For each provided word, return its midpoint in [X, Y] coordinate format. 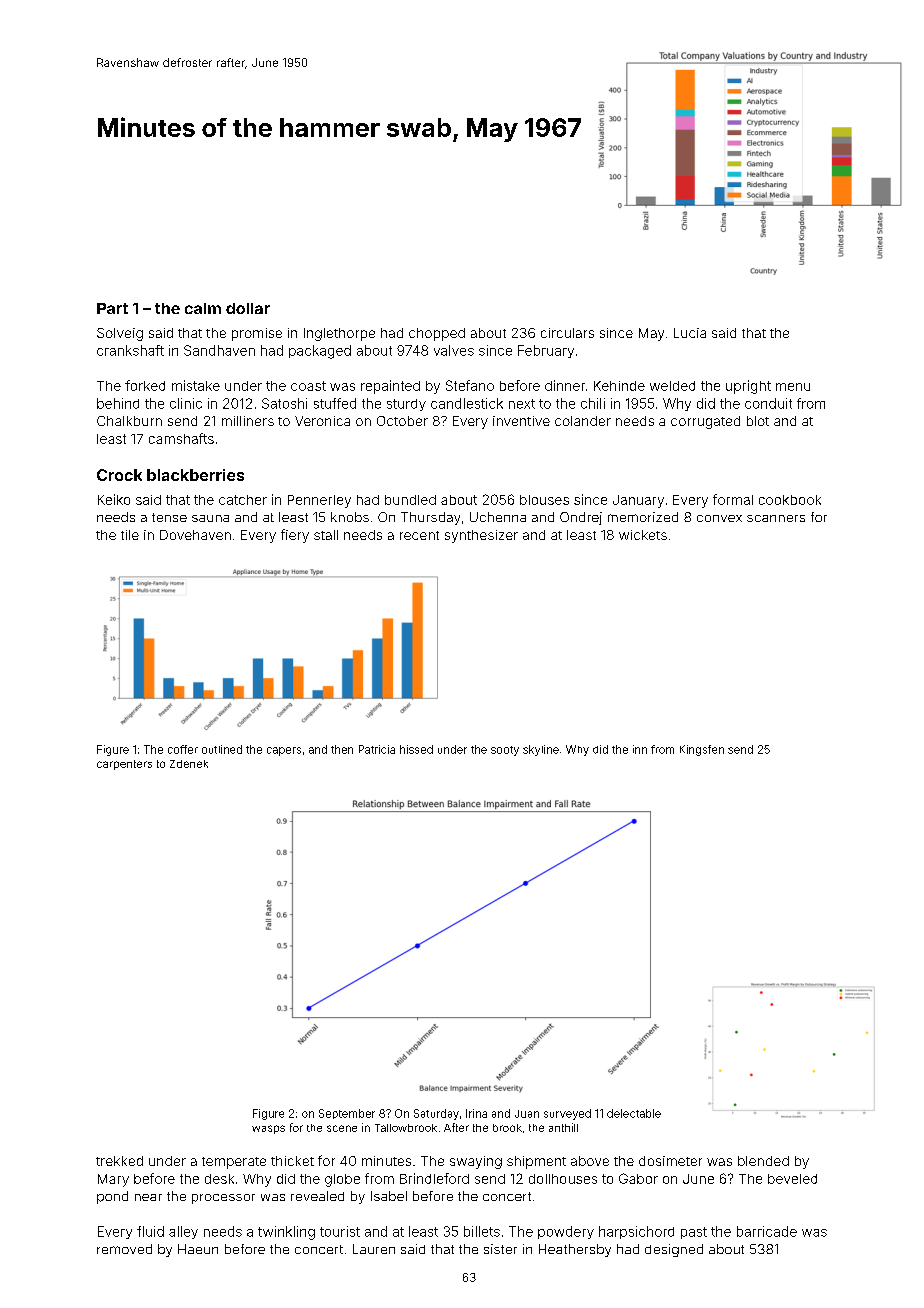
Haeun [198, 1249]
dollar [248, 308]
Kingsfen [702, 750]
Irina [476, 1113]
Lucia [690, 333]
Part [112, 308]
